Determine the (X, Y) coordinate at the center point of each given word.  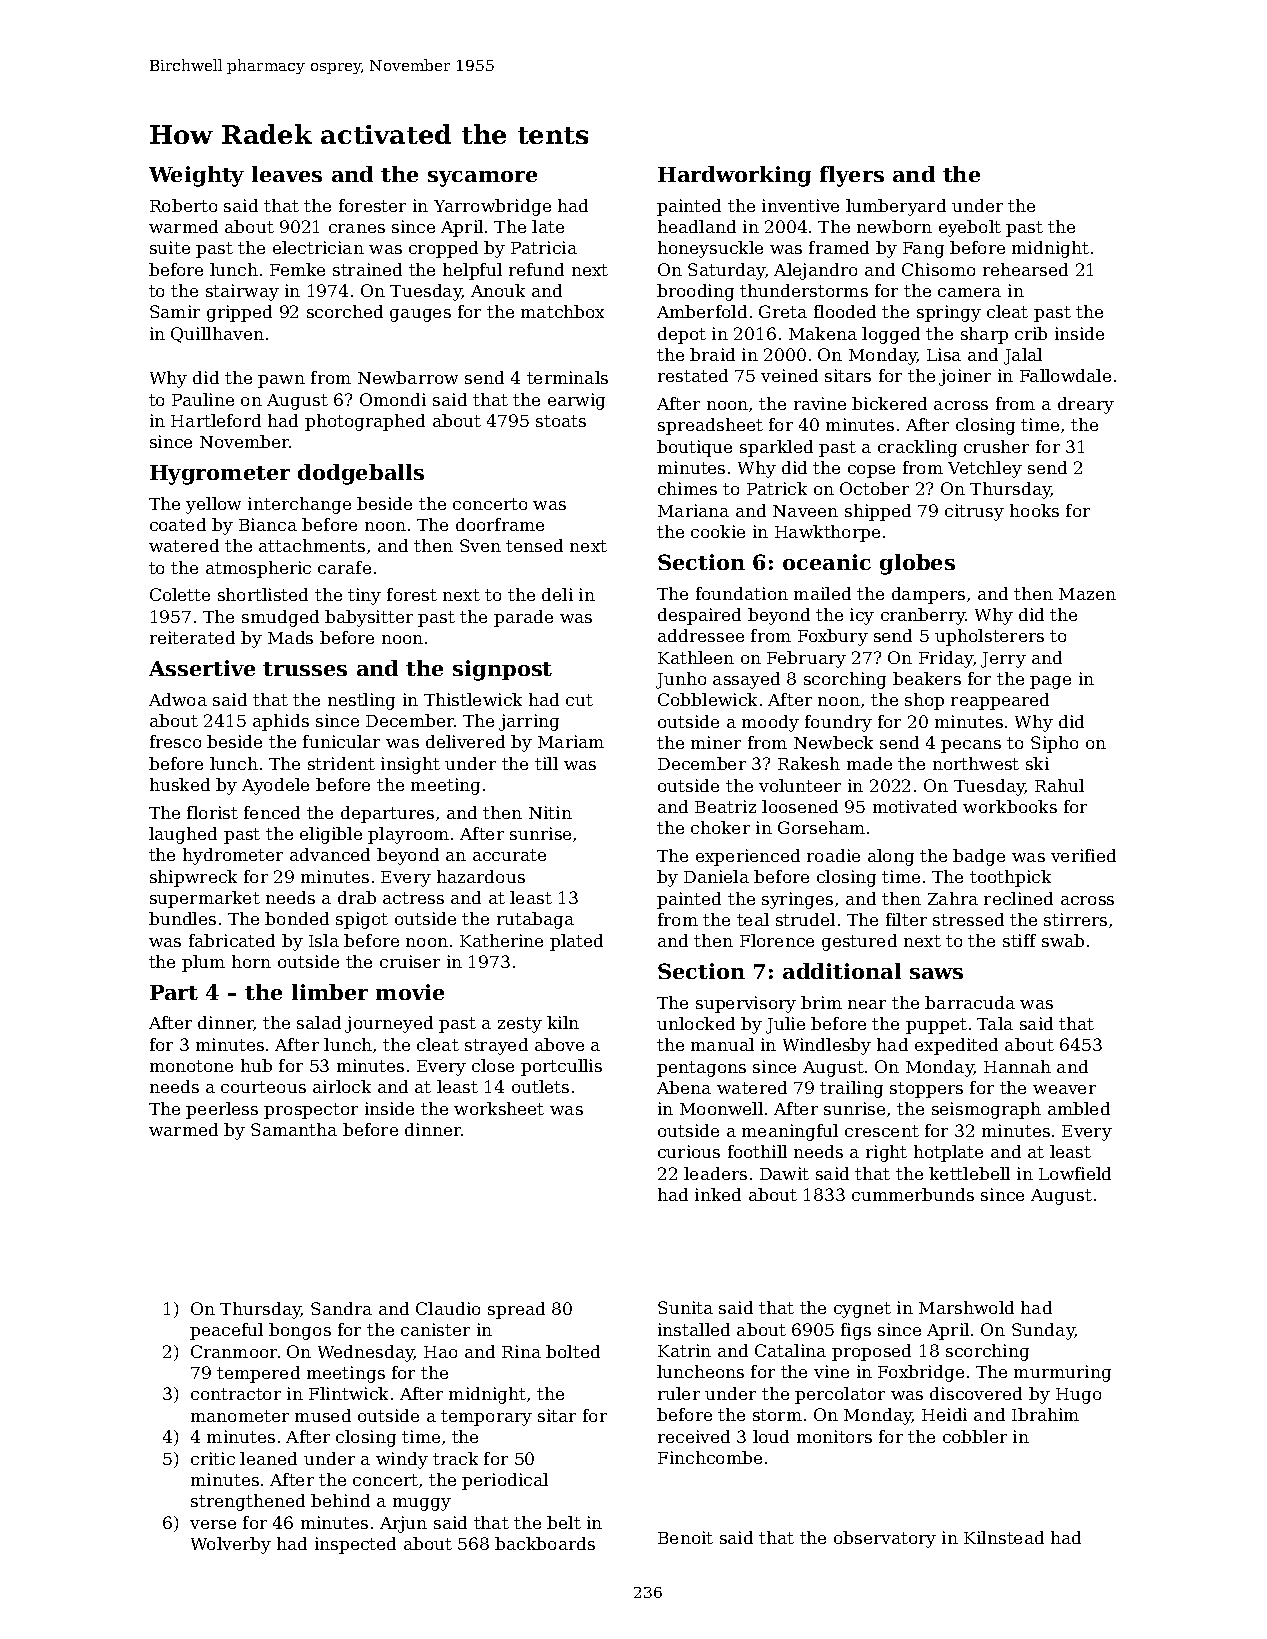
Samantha (294, 1129)
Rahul (1059, 785)
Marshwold (966, 1307)
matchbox (562, 311)
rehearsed (1025, 269)
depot (682, 335)
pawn (281, 381)
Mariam (571, 741)
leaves (287, 174)
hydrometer (233, 856)
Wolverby (231, 1545)
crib (1031, 333)
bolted (573, 1351)
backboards (545, 1543)
